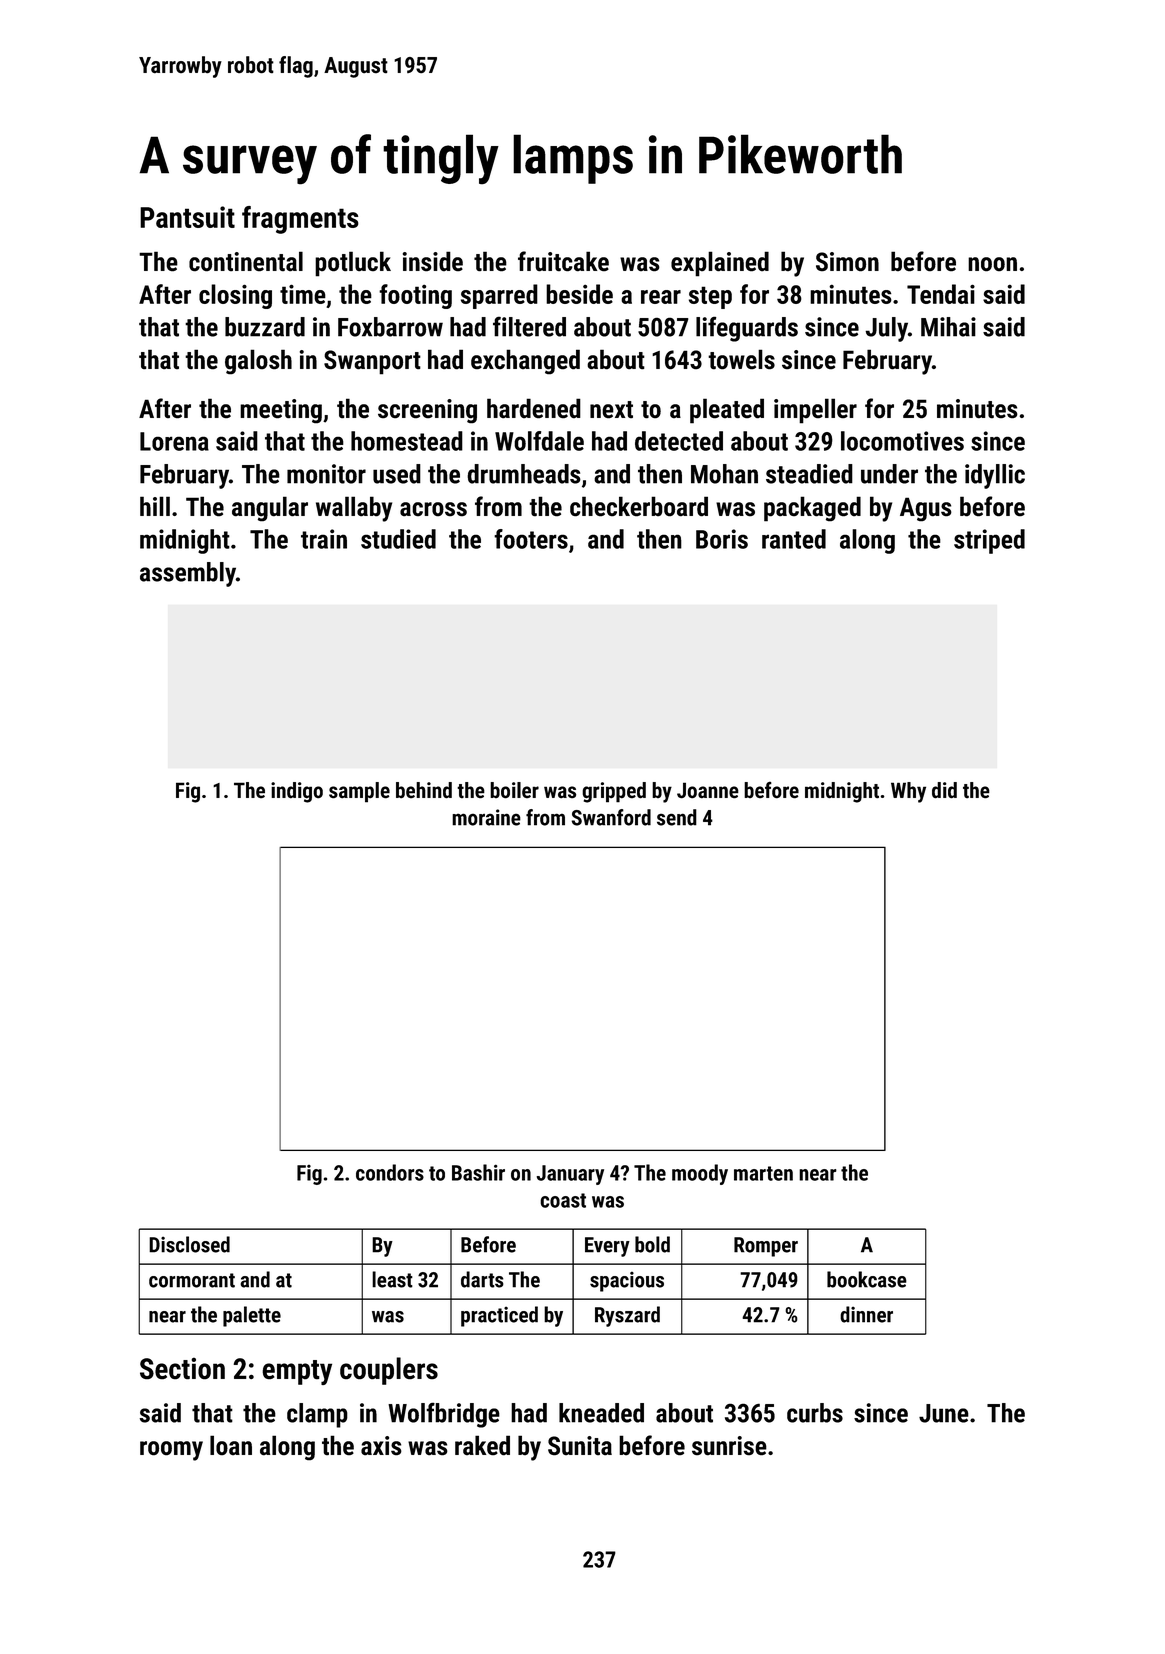 The image size is (1165, 1654). Describe the element at coordinates (324, 539) in the document. I see `train` at that location.
